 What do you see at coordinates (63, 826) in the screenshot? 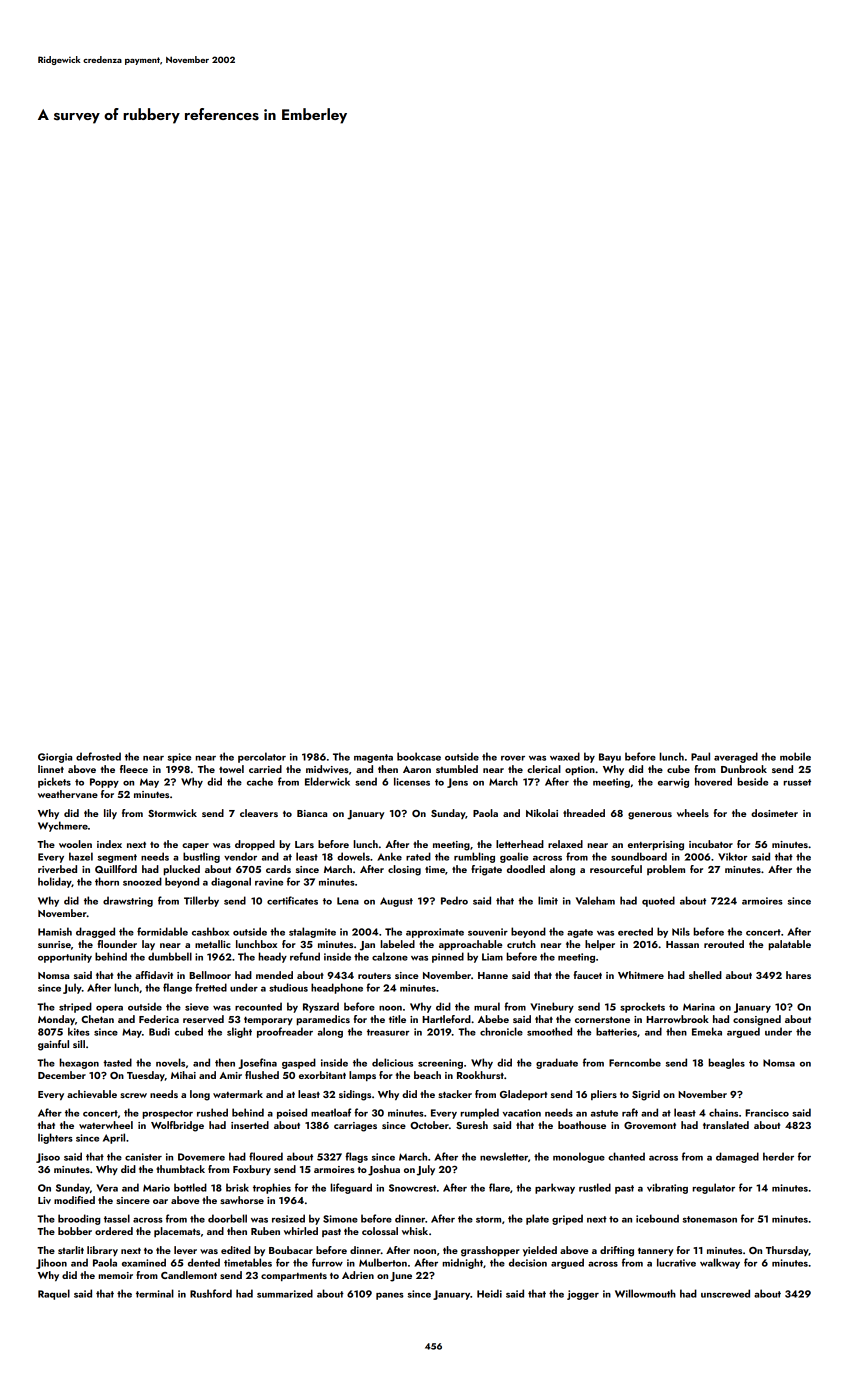
I see `Wychmere` at bounding box center [63, 826].
